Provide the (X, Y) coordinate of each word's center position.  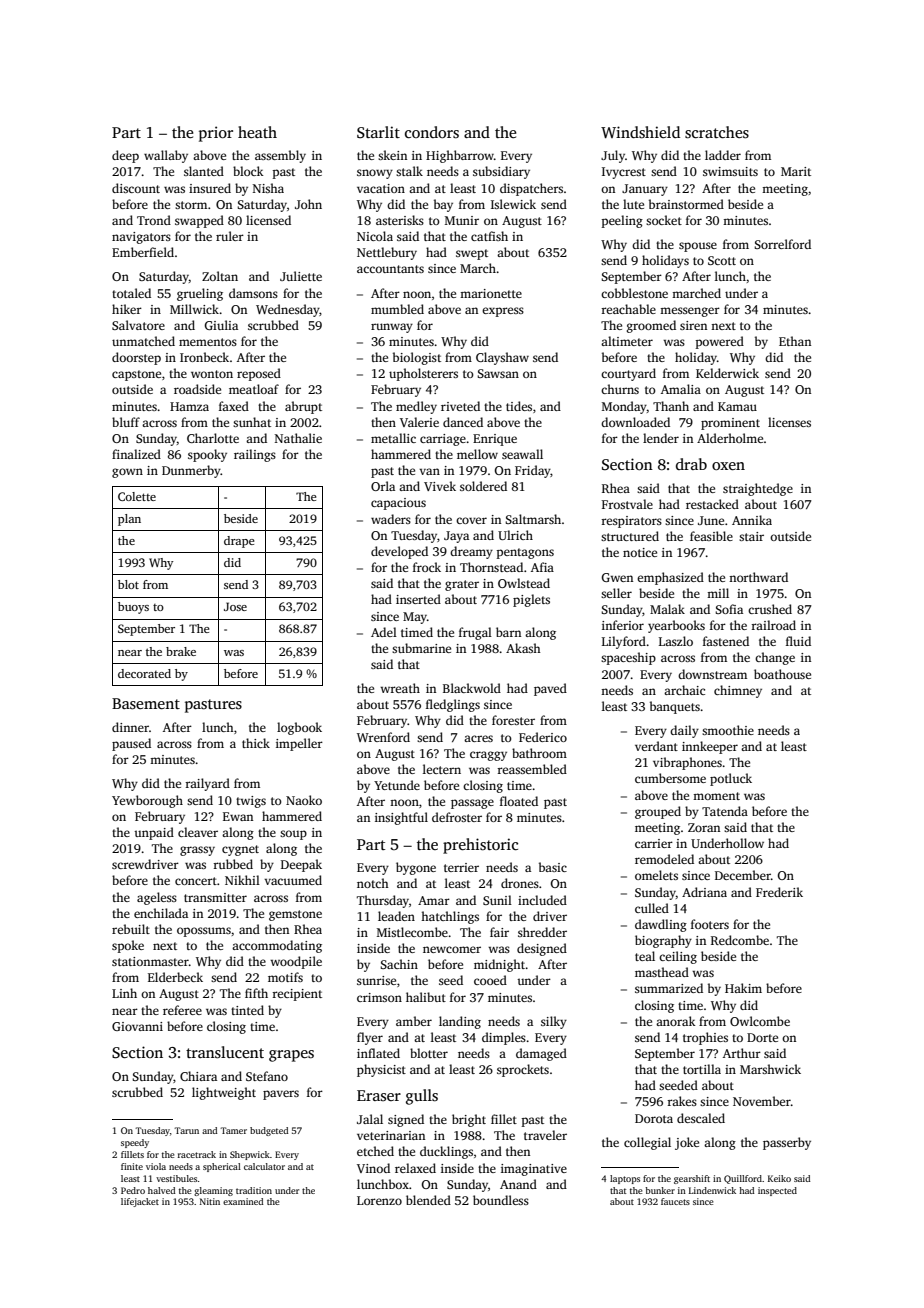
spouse (698, 247)
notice (640, 552)
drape (239, 542)
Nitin (210, 1201)
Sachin (399, 964)
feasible (711, 536)
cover (471, 520)
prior (216, 134)
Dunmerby (191, 471)
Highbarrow (460, 156)
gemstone (295, 915)
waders (391, 519)
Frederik (779, 892)
